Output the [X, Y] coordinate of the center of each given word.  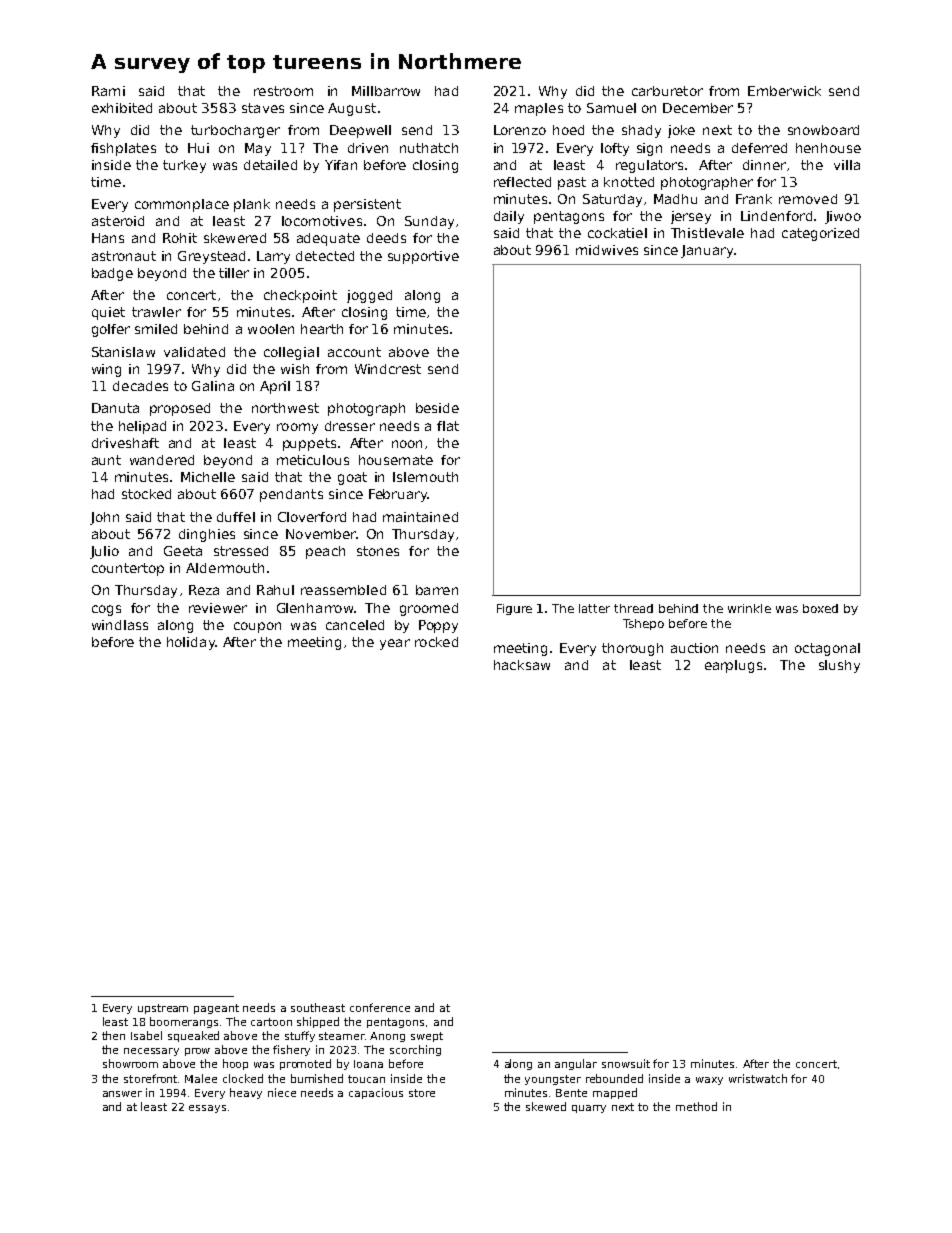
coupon [257, 627]
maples [539, 109]
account [354, 352]
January [707, 251]
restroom [283, 91]
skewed [546, 1106]
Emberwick [784, 91]
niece [282, 1092]
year [395, 644]
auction [694, 648]
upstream [163, 1009]
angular [576, 1064]
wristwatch [758, 1078]
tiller [234, 273]
